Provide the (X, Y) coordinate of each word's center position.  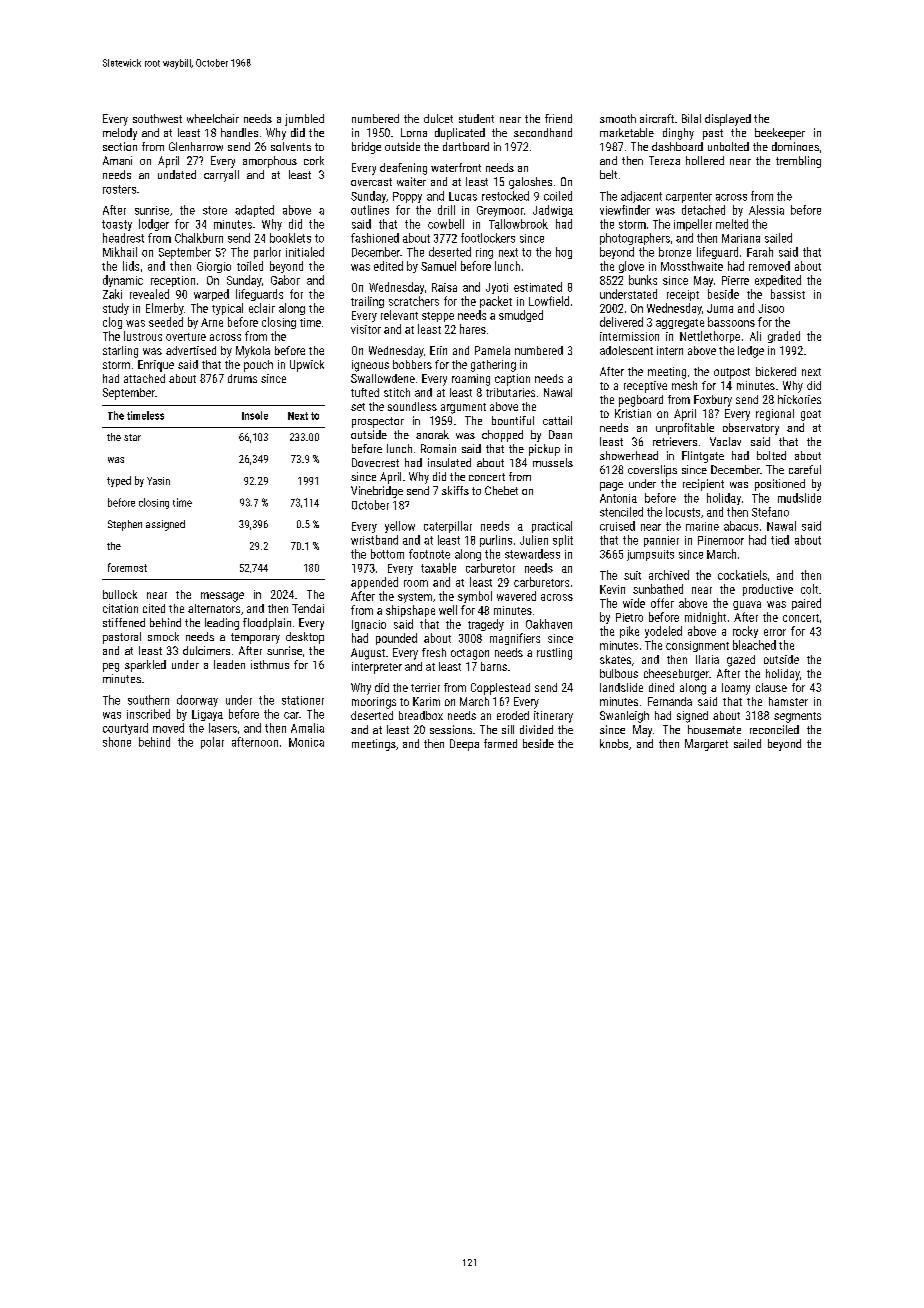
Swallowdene (383, 378)
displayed (728, 120)
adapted (254, 211)
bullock (120, 594)
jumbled (304, 120)
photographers (635, 239)
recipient (703, 485)
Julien (534, 540)
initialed (305, 252)
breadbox (421, 715)
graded (784, 337)
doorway (197, 701)
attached (144, 378)
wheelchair (213, 118)
